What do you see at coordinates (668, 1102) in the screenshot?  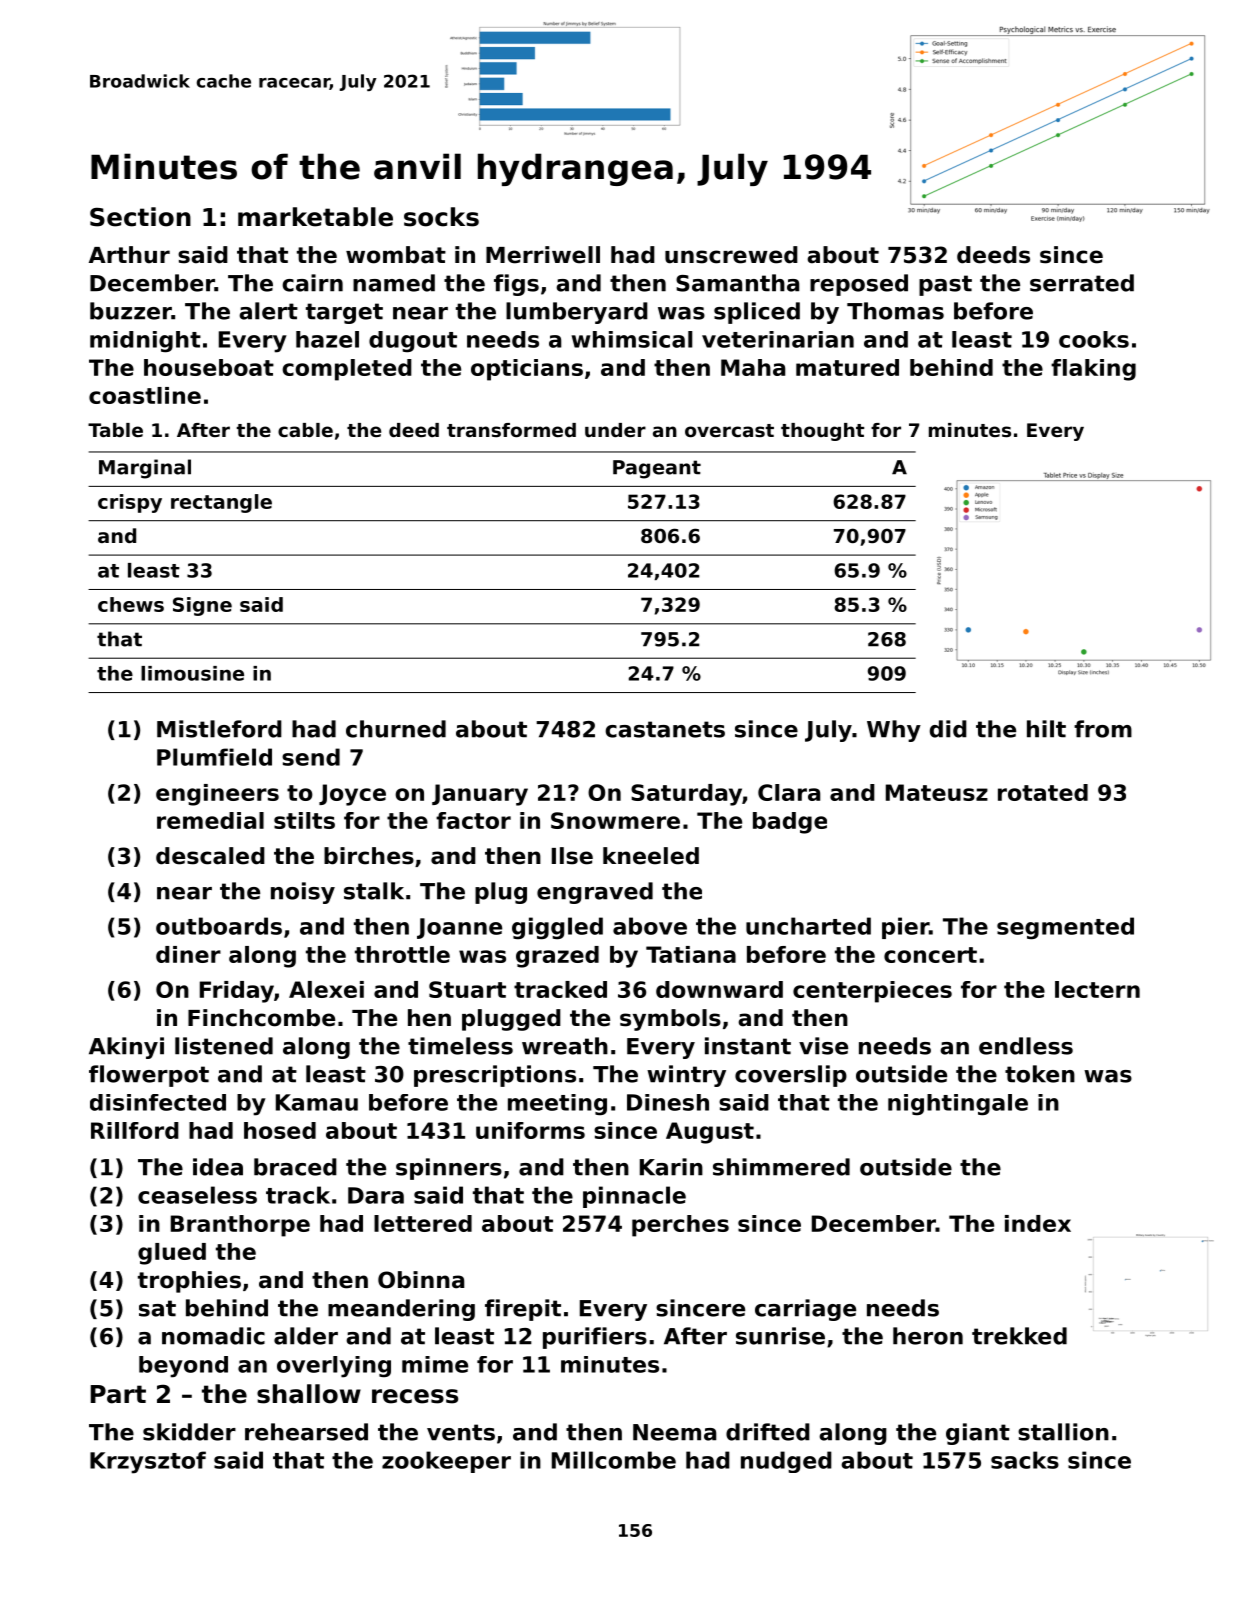 I see `Dinesh` at bounding box center [668, 1102].
